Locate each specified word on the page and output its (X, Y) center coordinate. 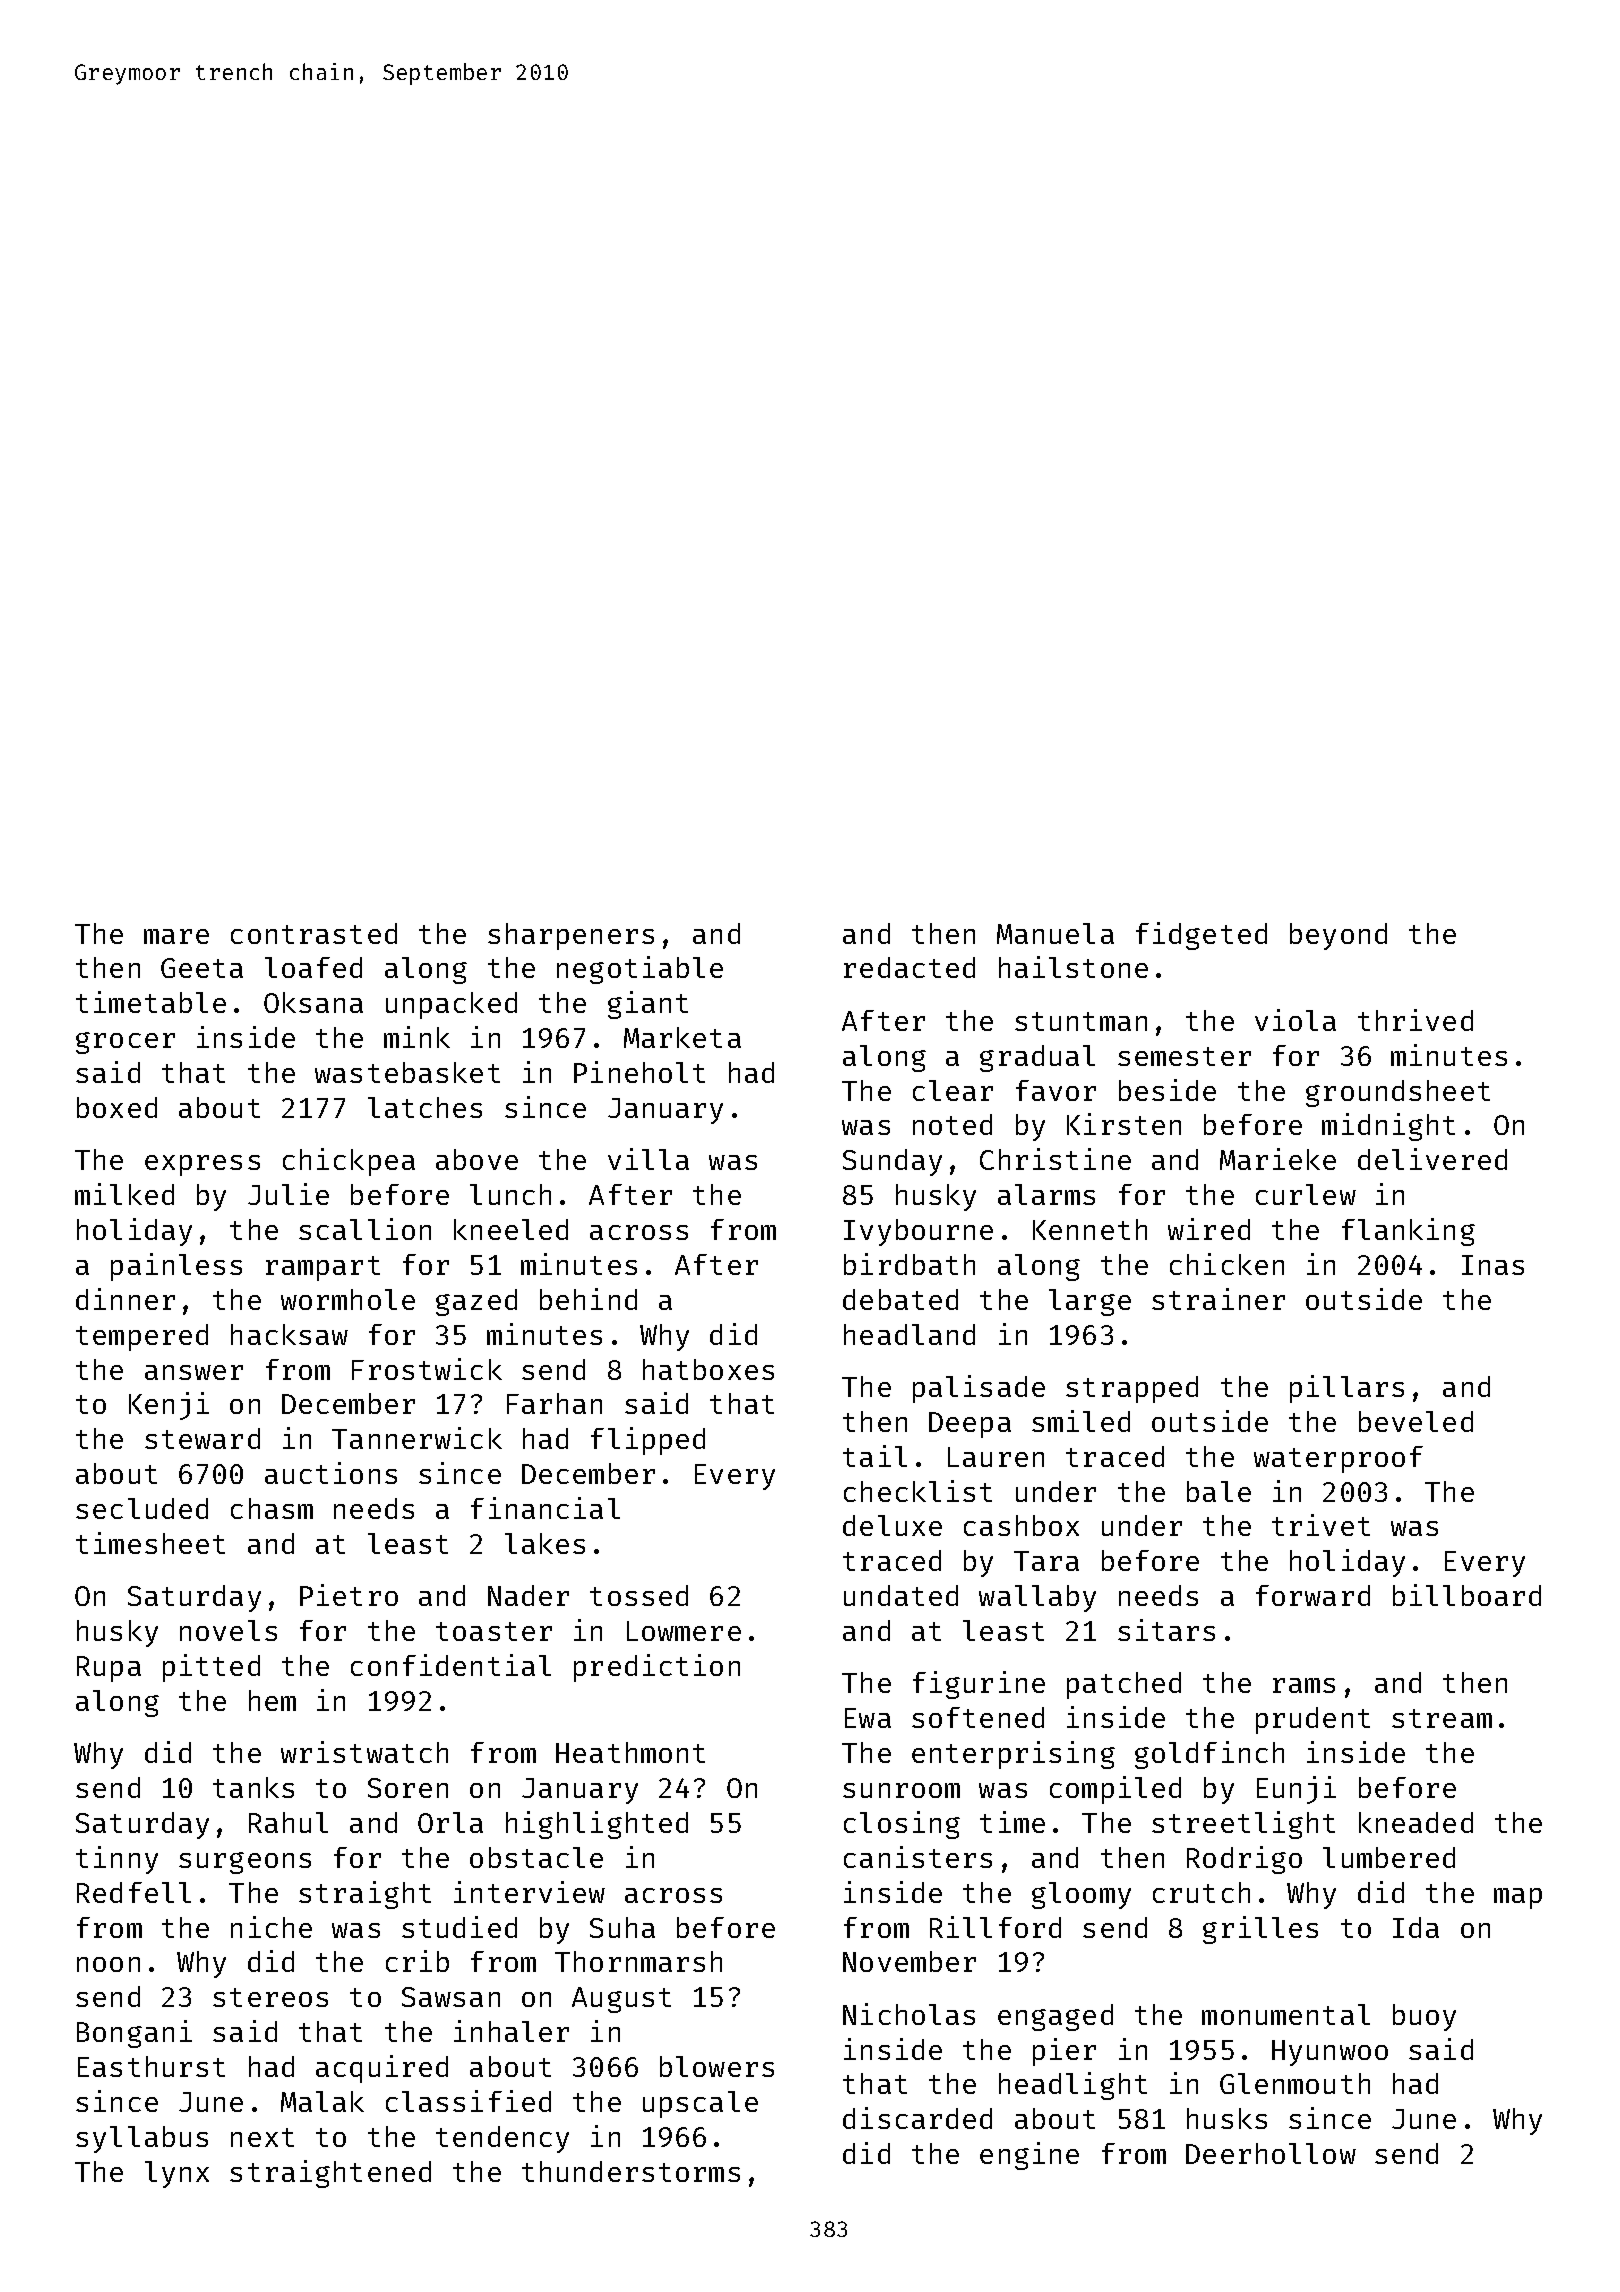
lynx (177, 2174)
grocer (125, 1043)
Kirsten (1124, 1124)
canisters (918, 1857)
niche (271, 1927)
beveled (1416, 1421)
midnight (1388, 1127)
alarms (1046, 1194)
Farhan (554, 1403)
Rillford (995, 1927)
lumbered (1389, 1857)
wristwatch (364, 1752)
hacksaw (289, 1334)
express (202, 1165)
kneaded (1416, 1822)
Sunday (892, 1162)
